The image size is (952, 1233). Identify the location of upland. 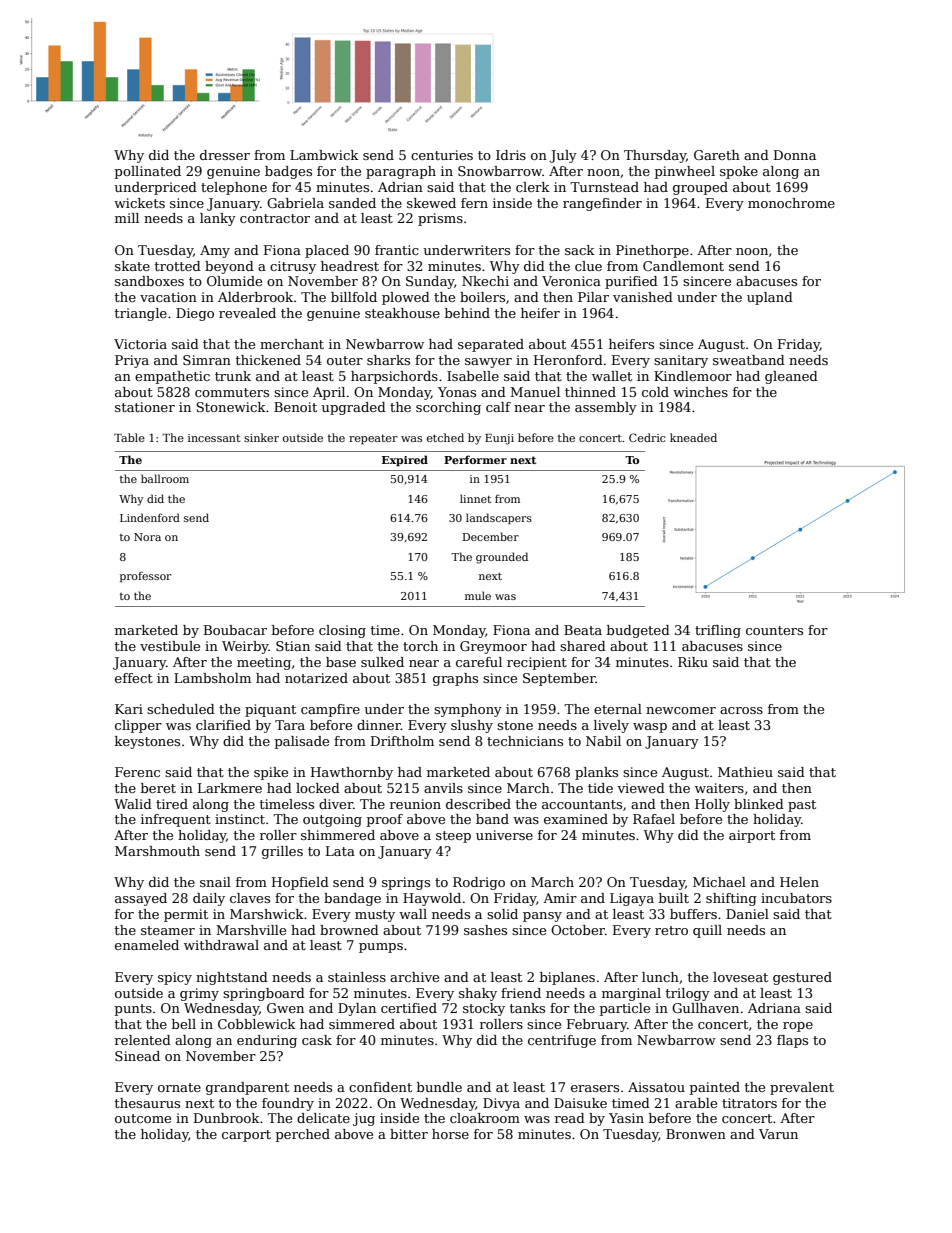
(770, 298).
